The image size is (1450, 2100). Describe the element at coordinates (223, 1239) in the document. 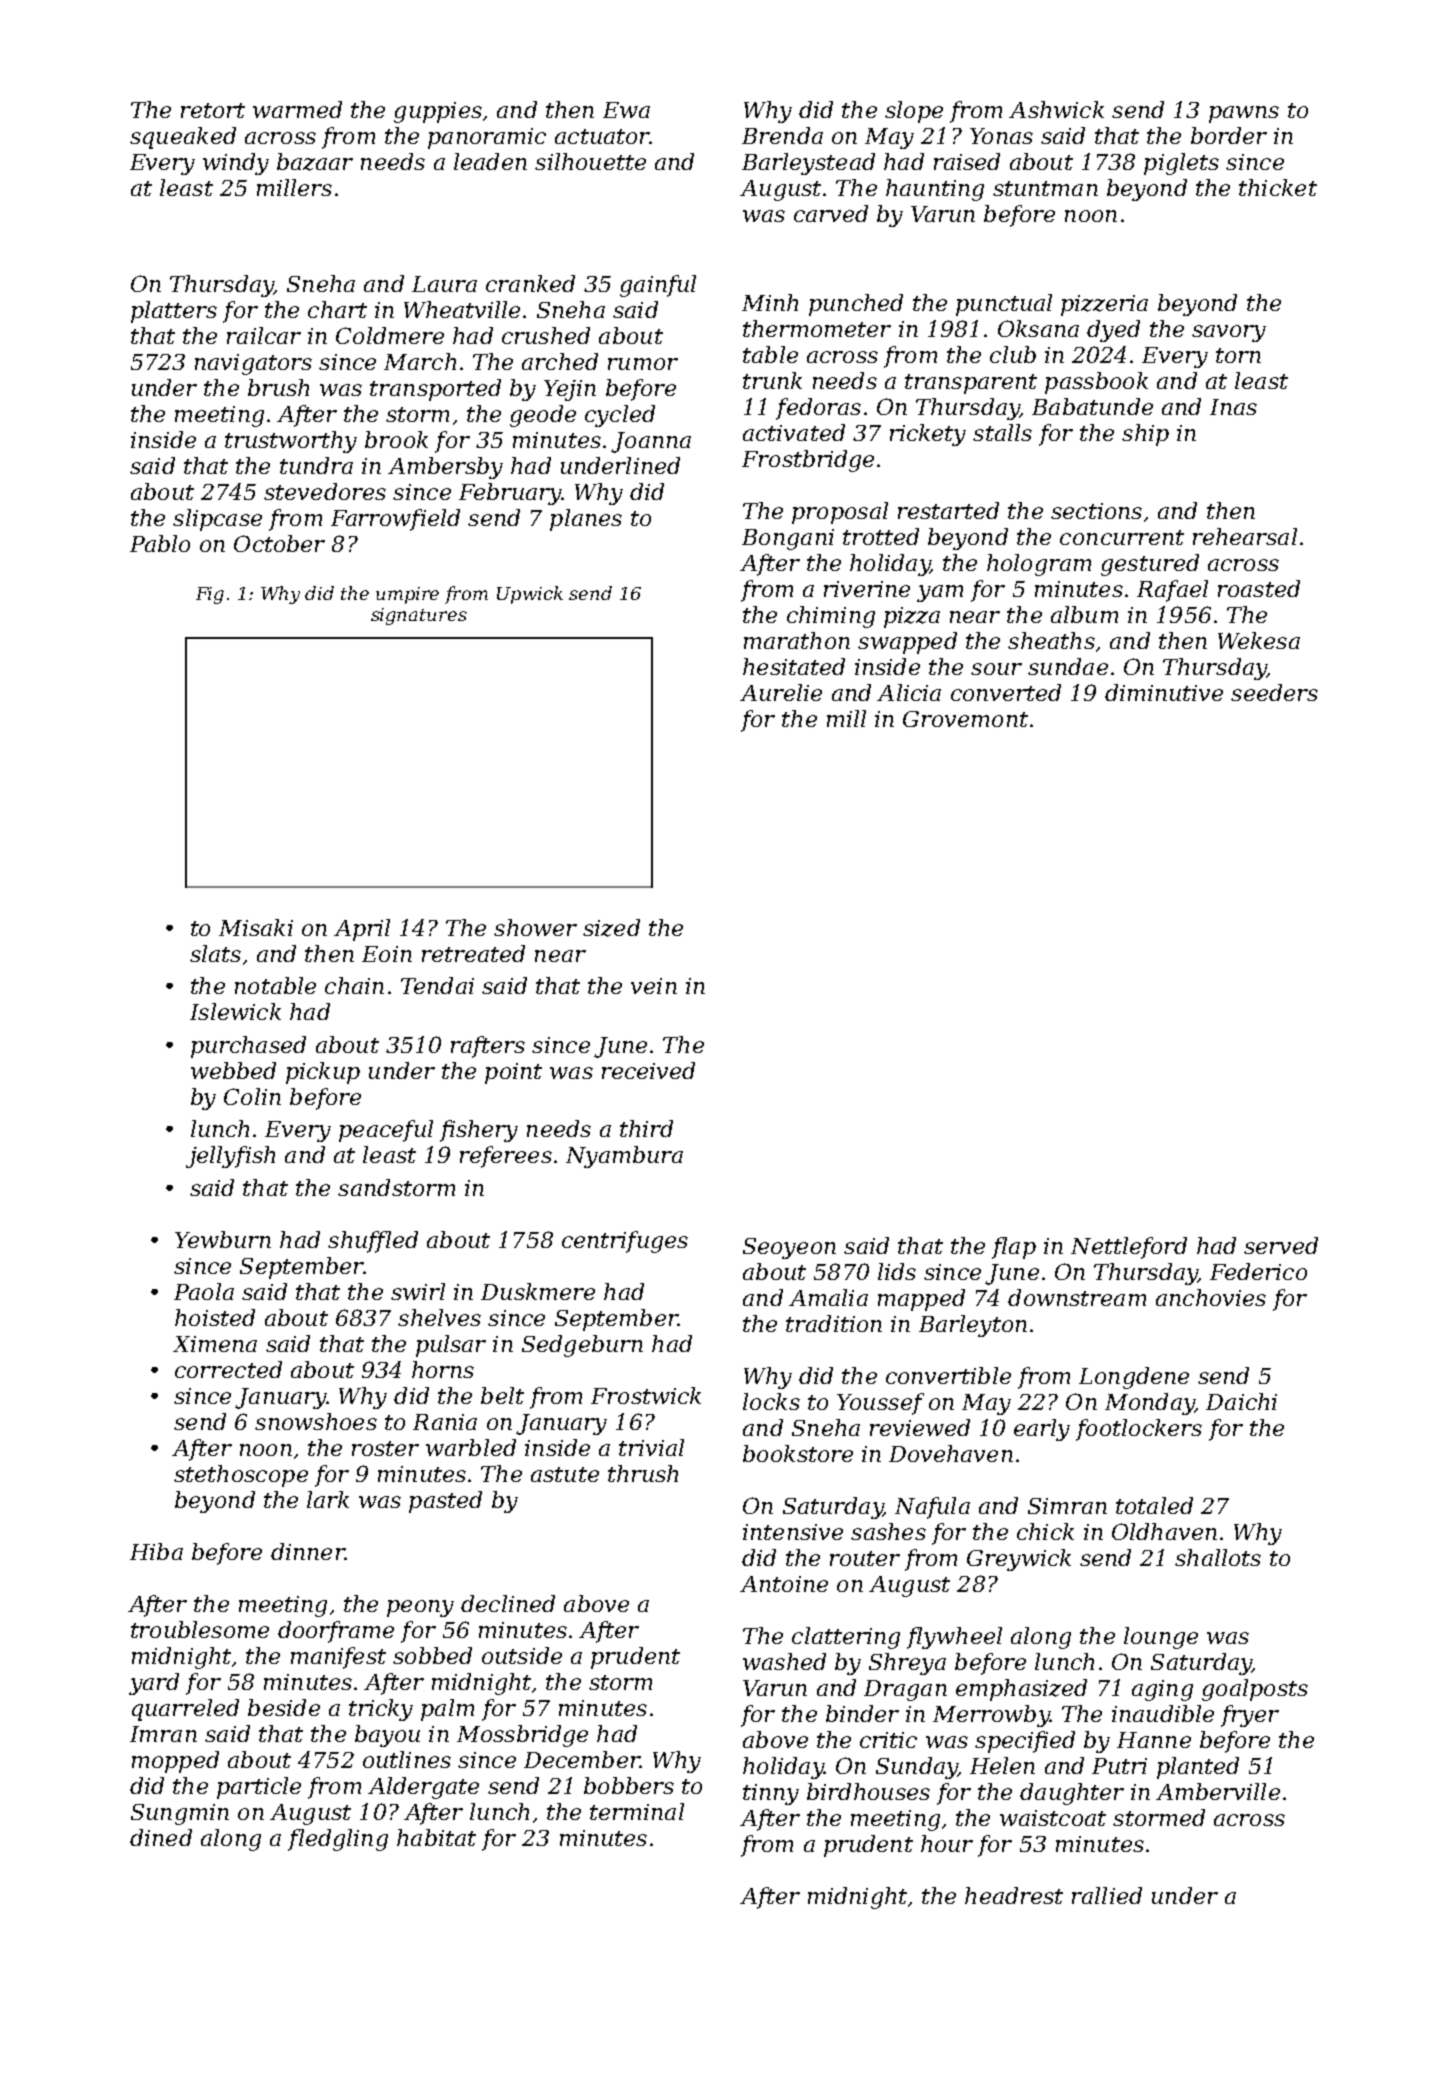

I see `Yewburn` at that location.
